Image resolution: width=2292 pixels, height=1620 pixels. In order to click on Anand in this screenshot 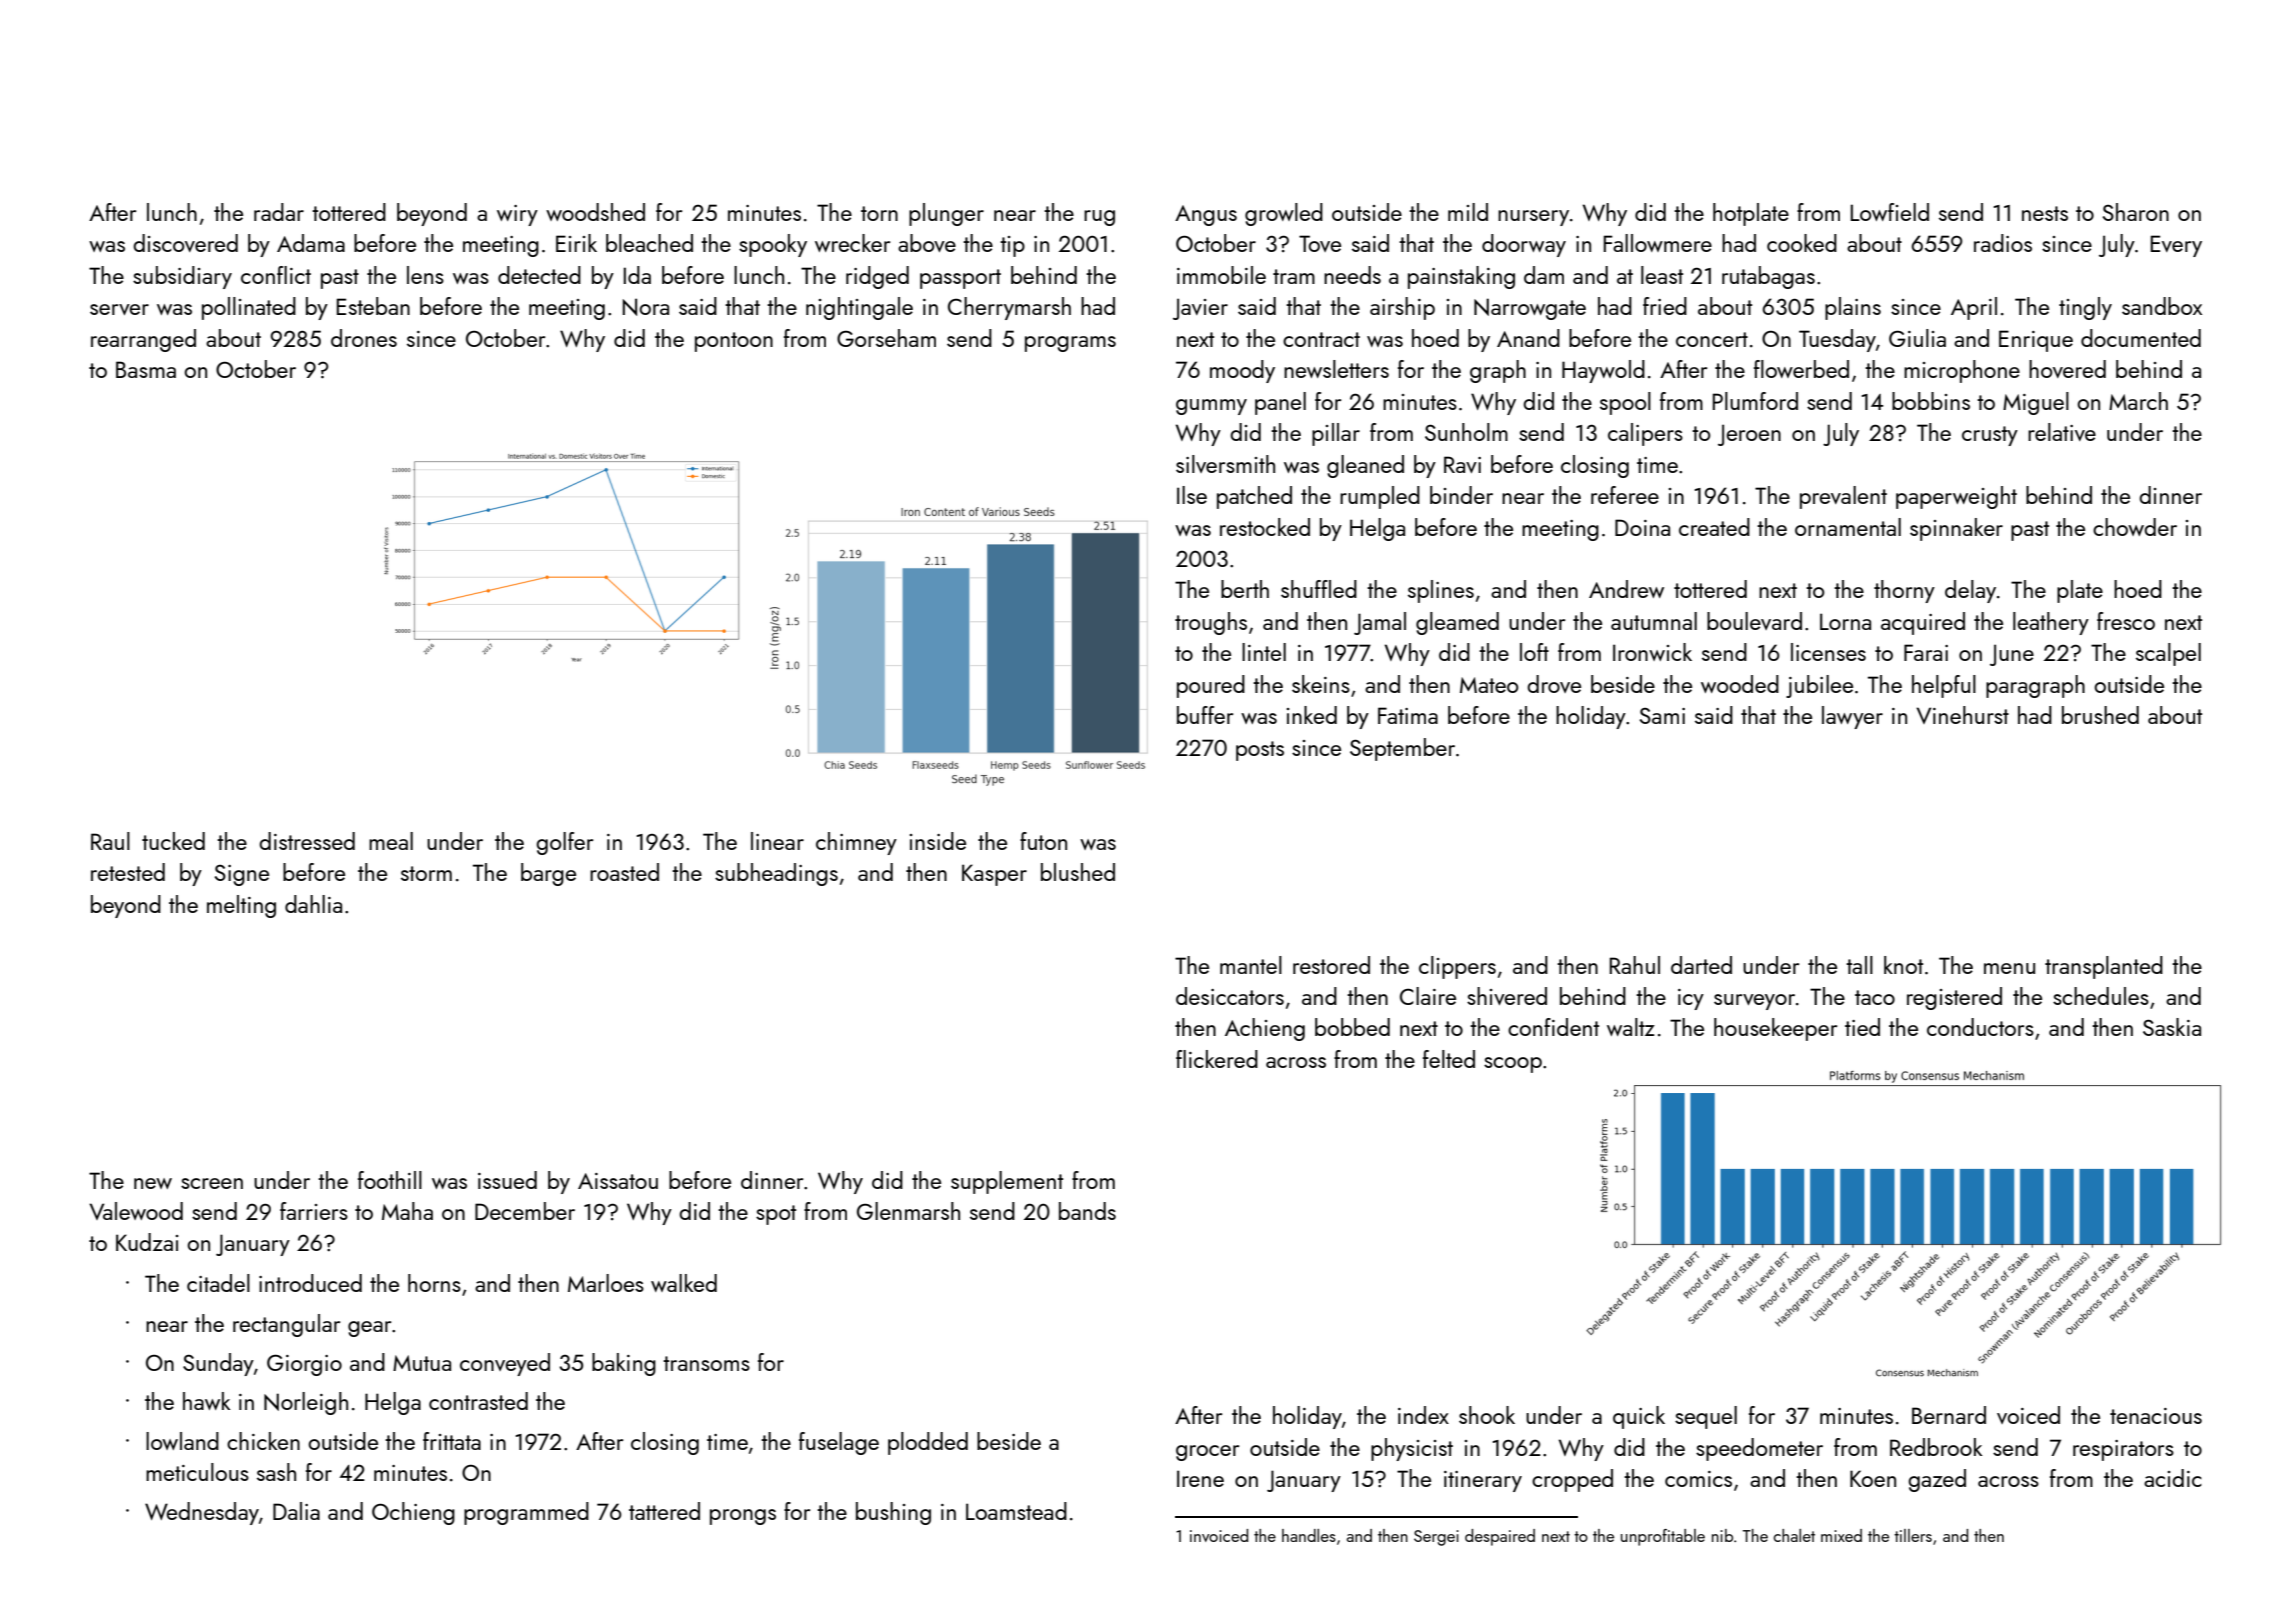, I will do `click(1528, 338)`.
